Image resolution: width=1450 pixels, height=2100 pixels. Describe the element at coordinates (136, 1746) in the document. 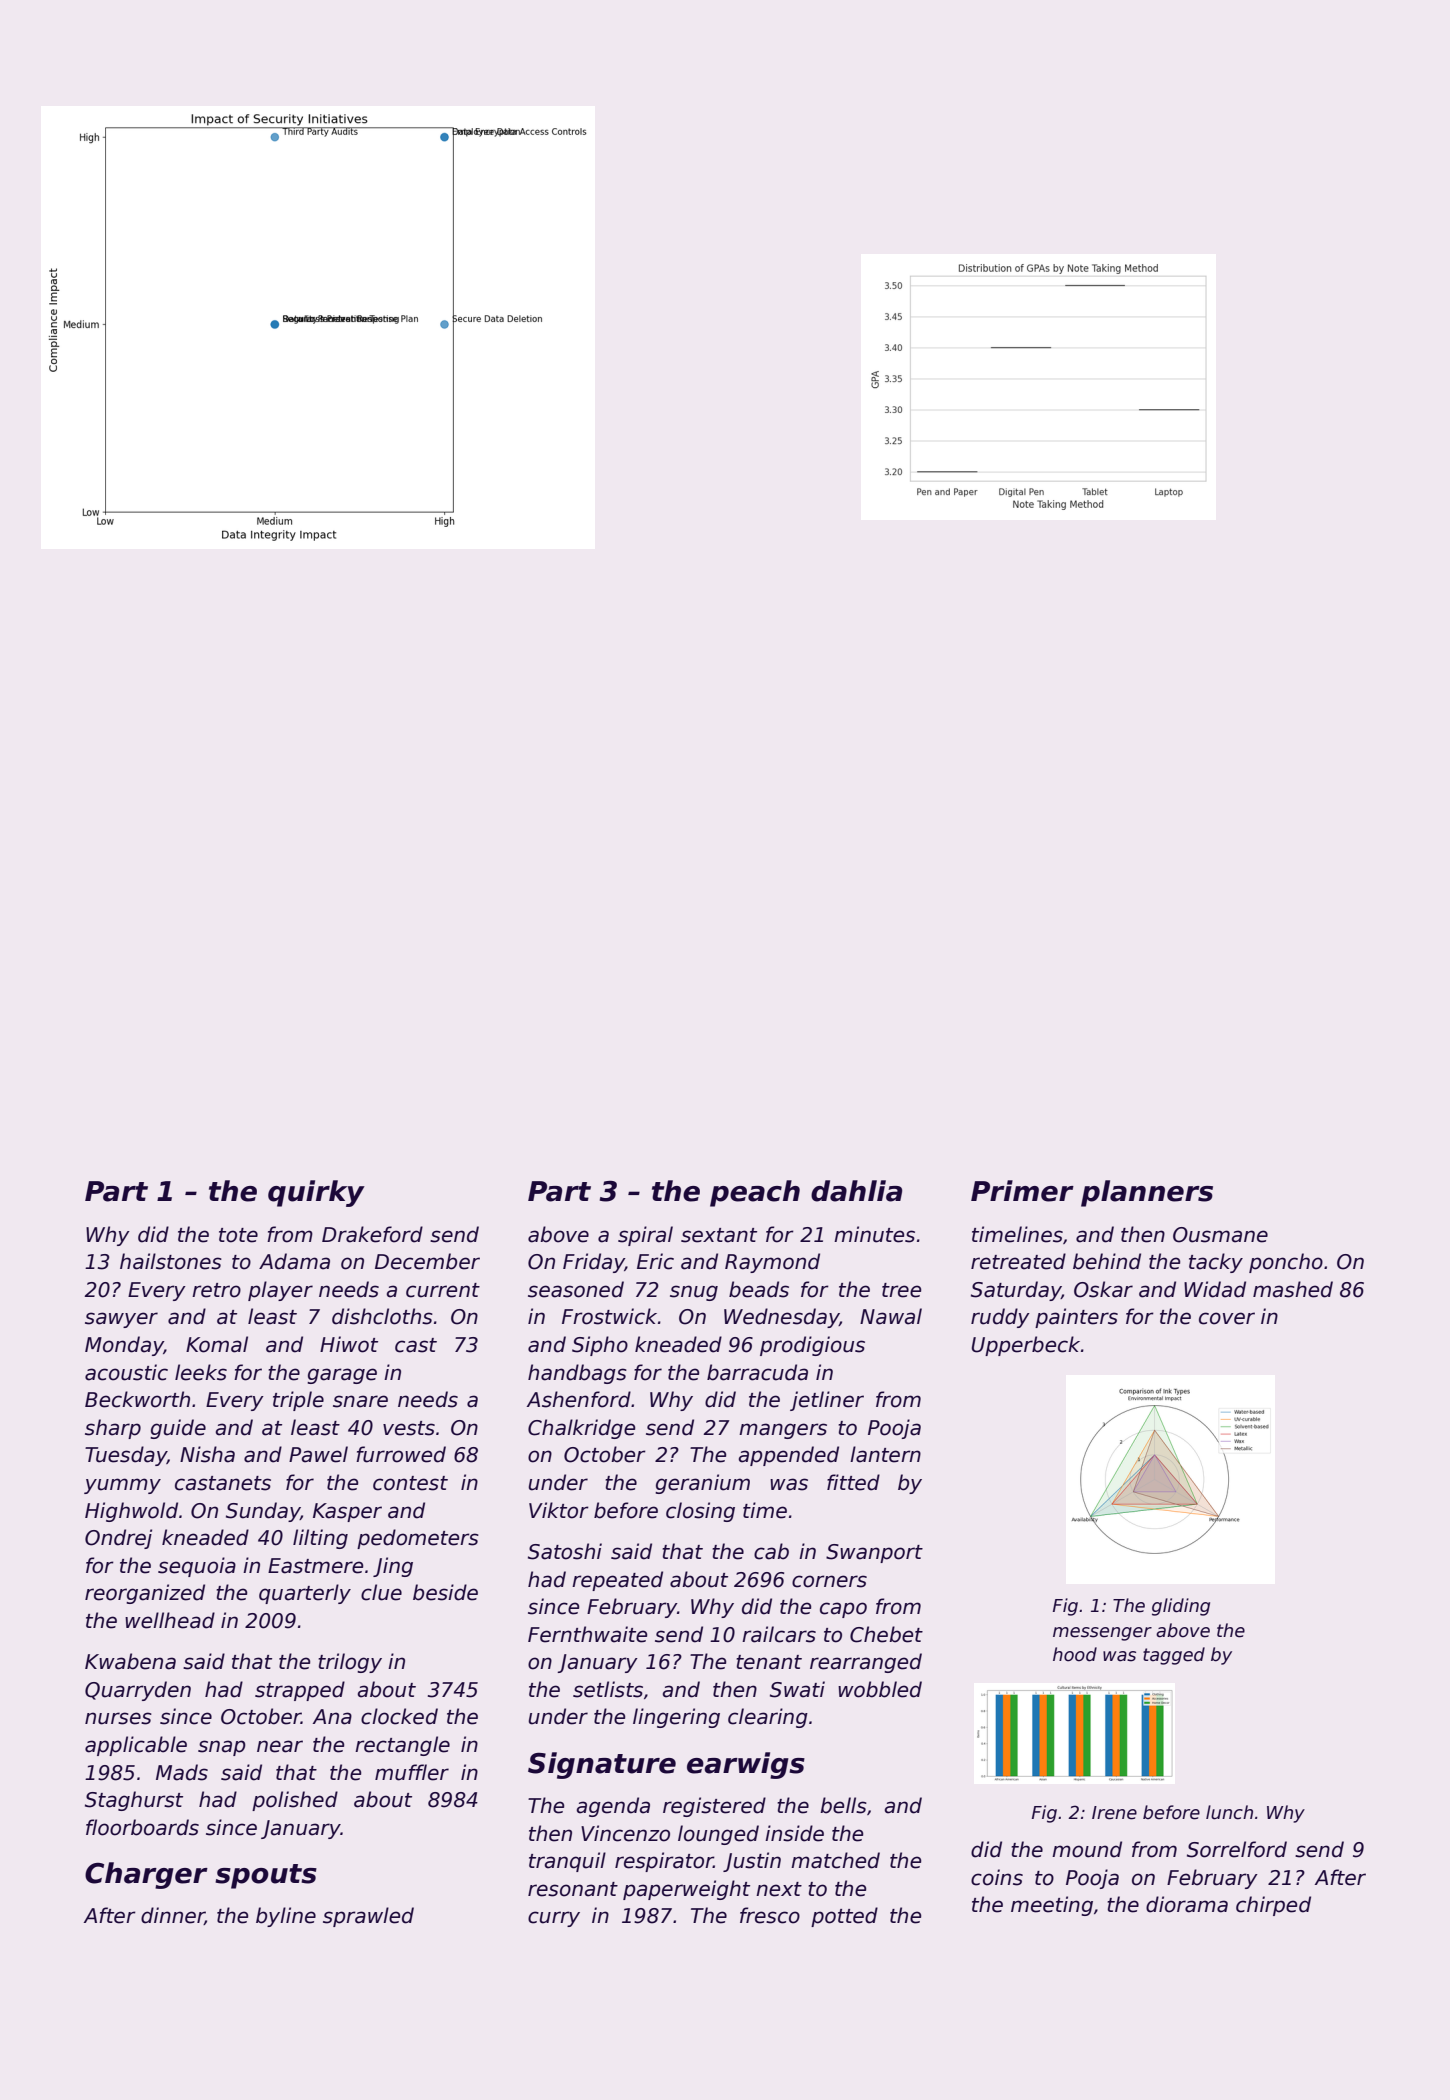

I see `applicable` at that location.
